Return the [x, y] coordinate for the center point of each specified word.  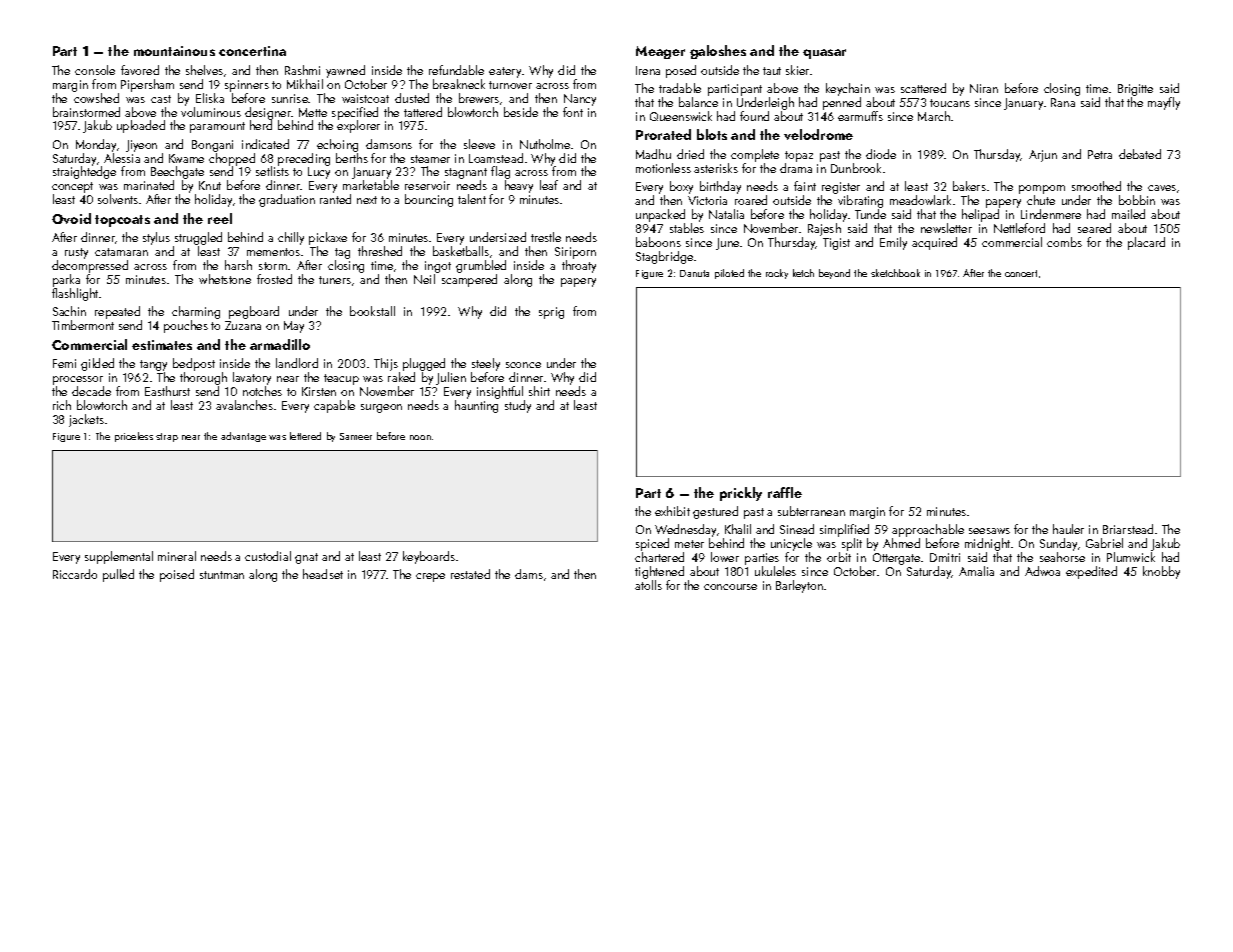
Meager [660, 52]
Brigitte [1135, 90]
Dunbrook [856, 168]
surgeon [381, 408]
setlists [272, 171]
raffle [785, 492]
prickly [741, 494]
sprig [551, 313]
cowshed [96, 98]
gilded [97, 364]
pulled [118, 575]
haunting [476, 406]
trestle [546, 237]
